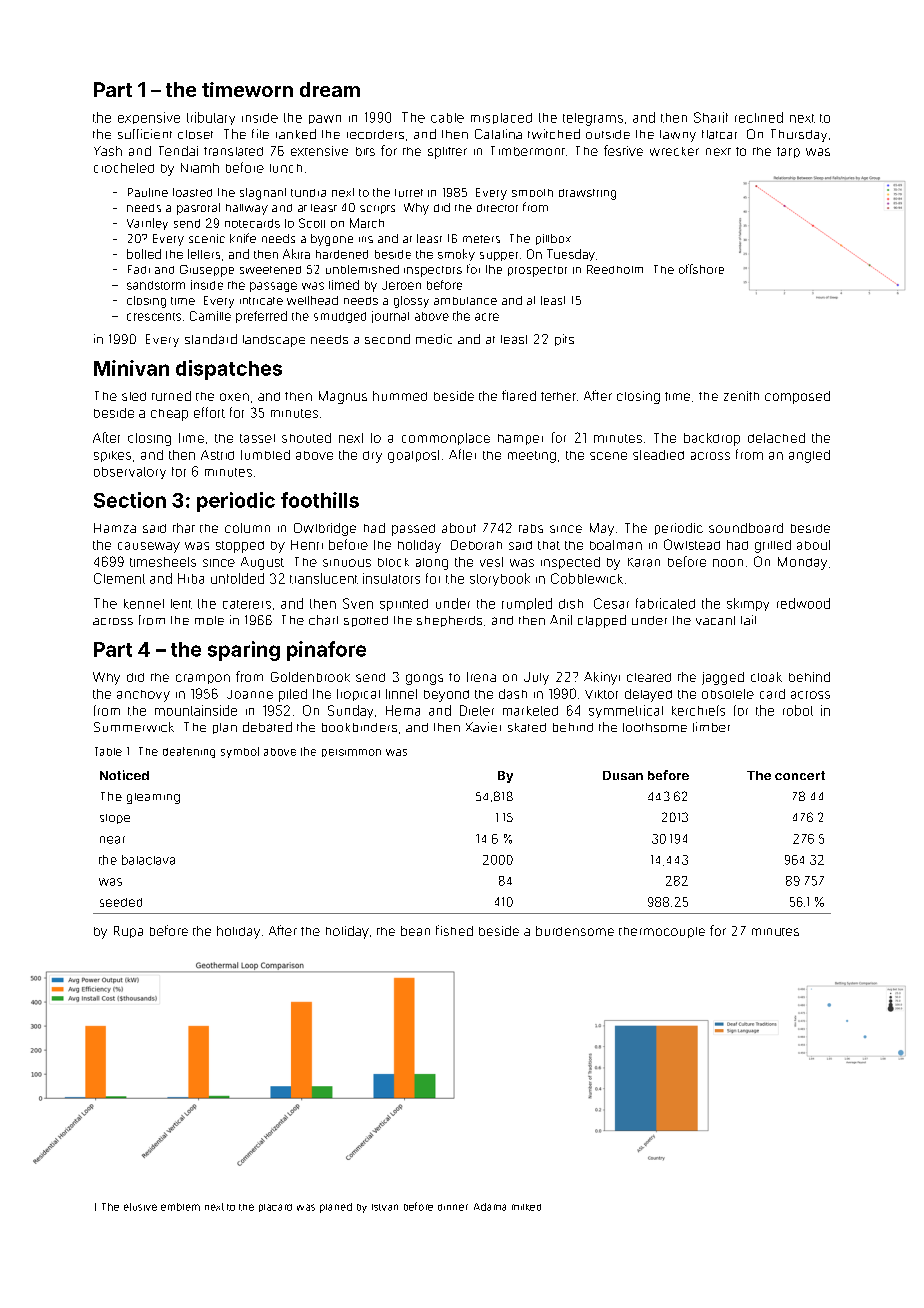 The height and width of the screenshot is (1308, 924). Describe the element at coordinates (108, 751) in the screenshot. I see `Table` at that location.
